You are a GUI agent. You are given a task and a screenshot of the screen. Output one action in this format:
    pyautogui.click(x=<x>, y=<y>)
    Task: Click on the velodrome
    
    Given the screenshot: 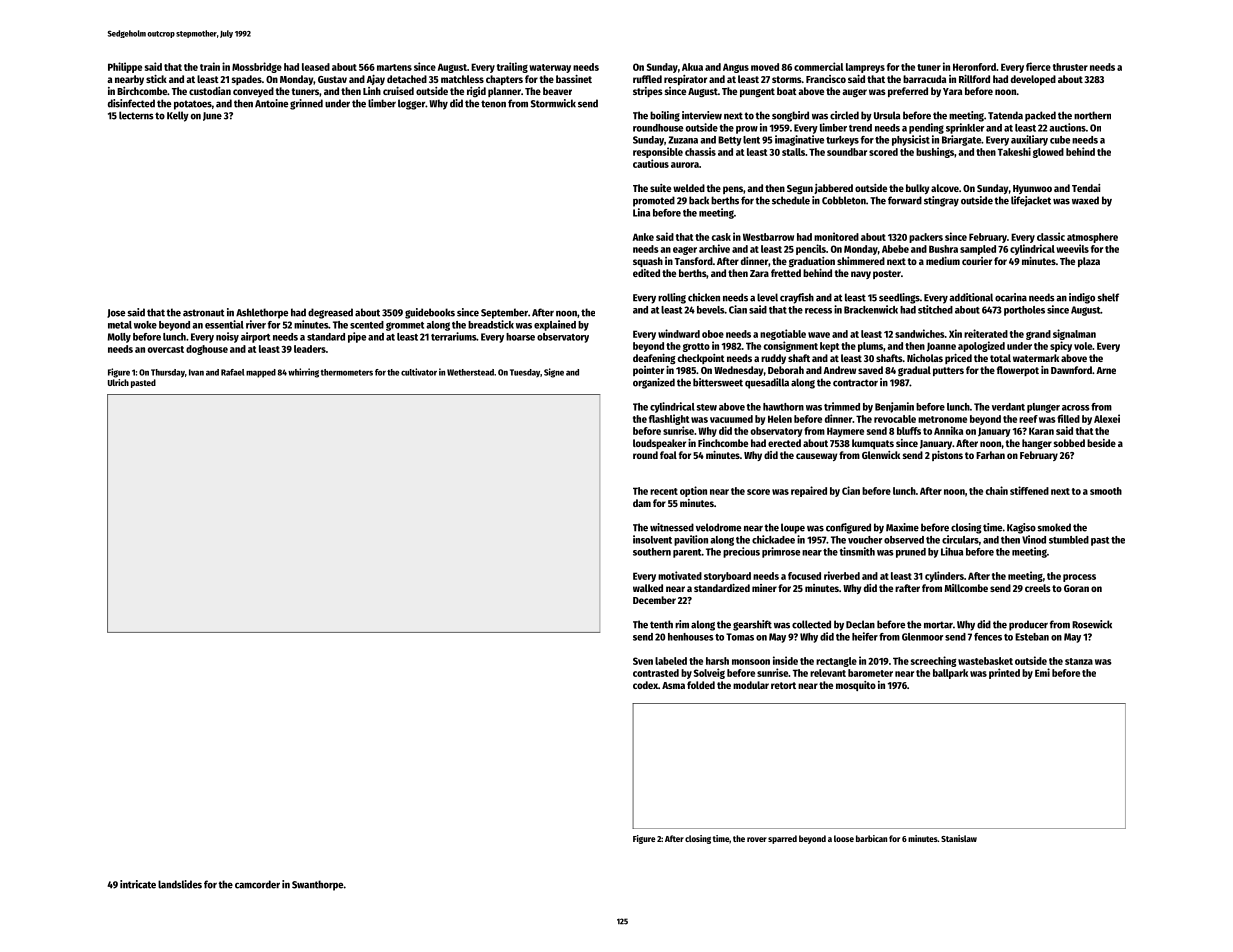 What is the action you would take?
    pyautogui.click(x=718, y=527)
